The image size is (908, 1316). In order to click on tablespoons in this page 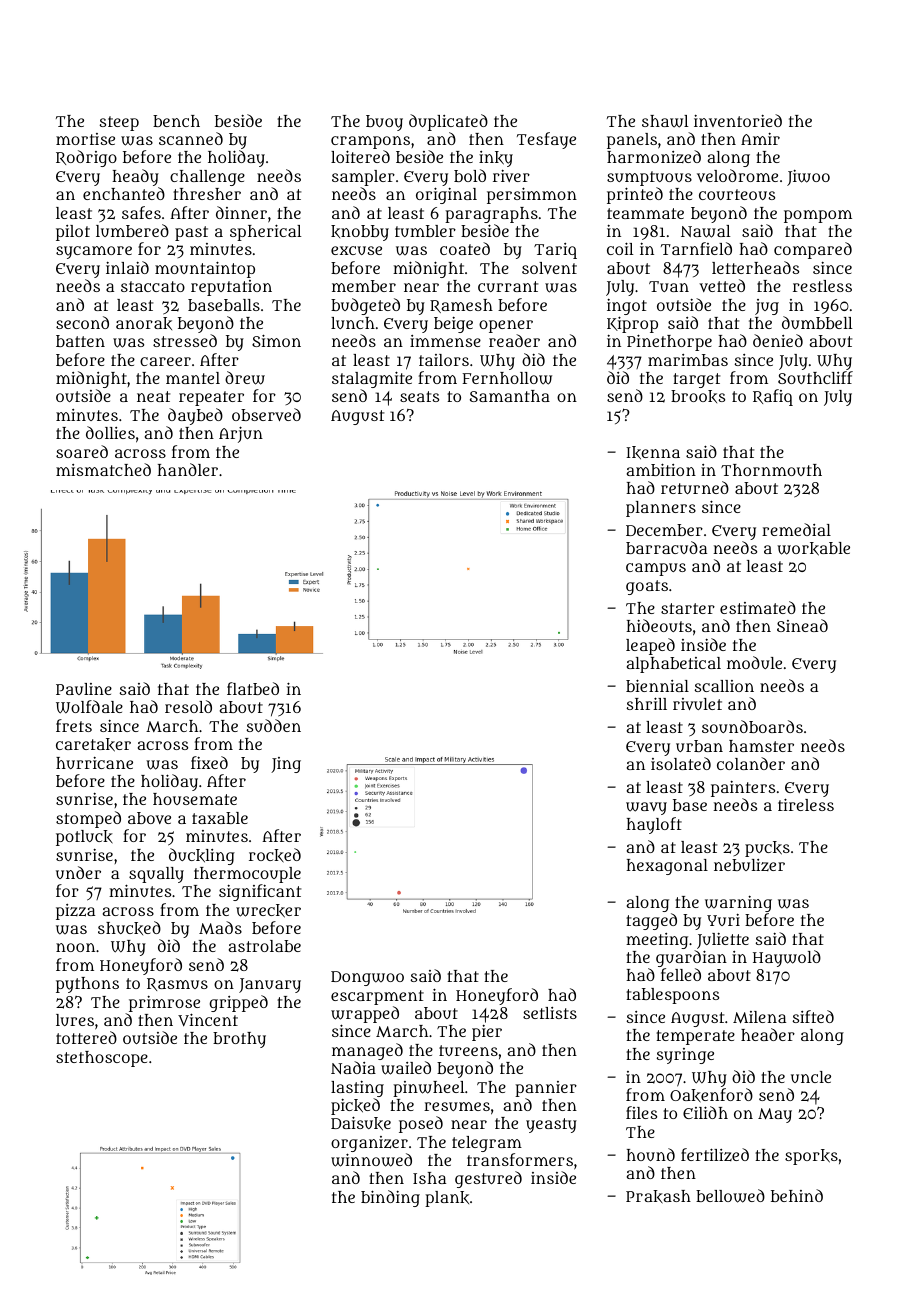, I will do `click(672, 996)`.
